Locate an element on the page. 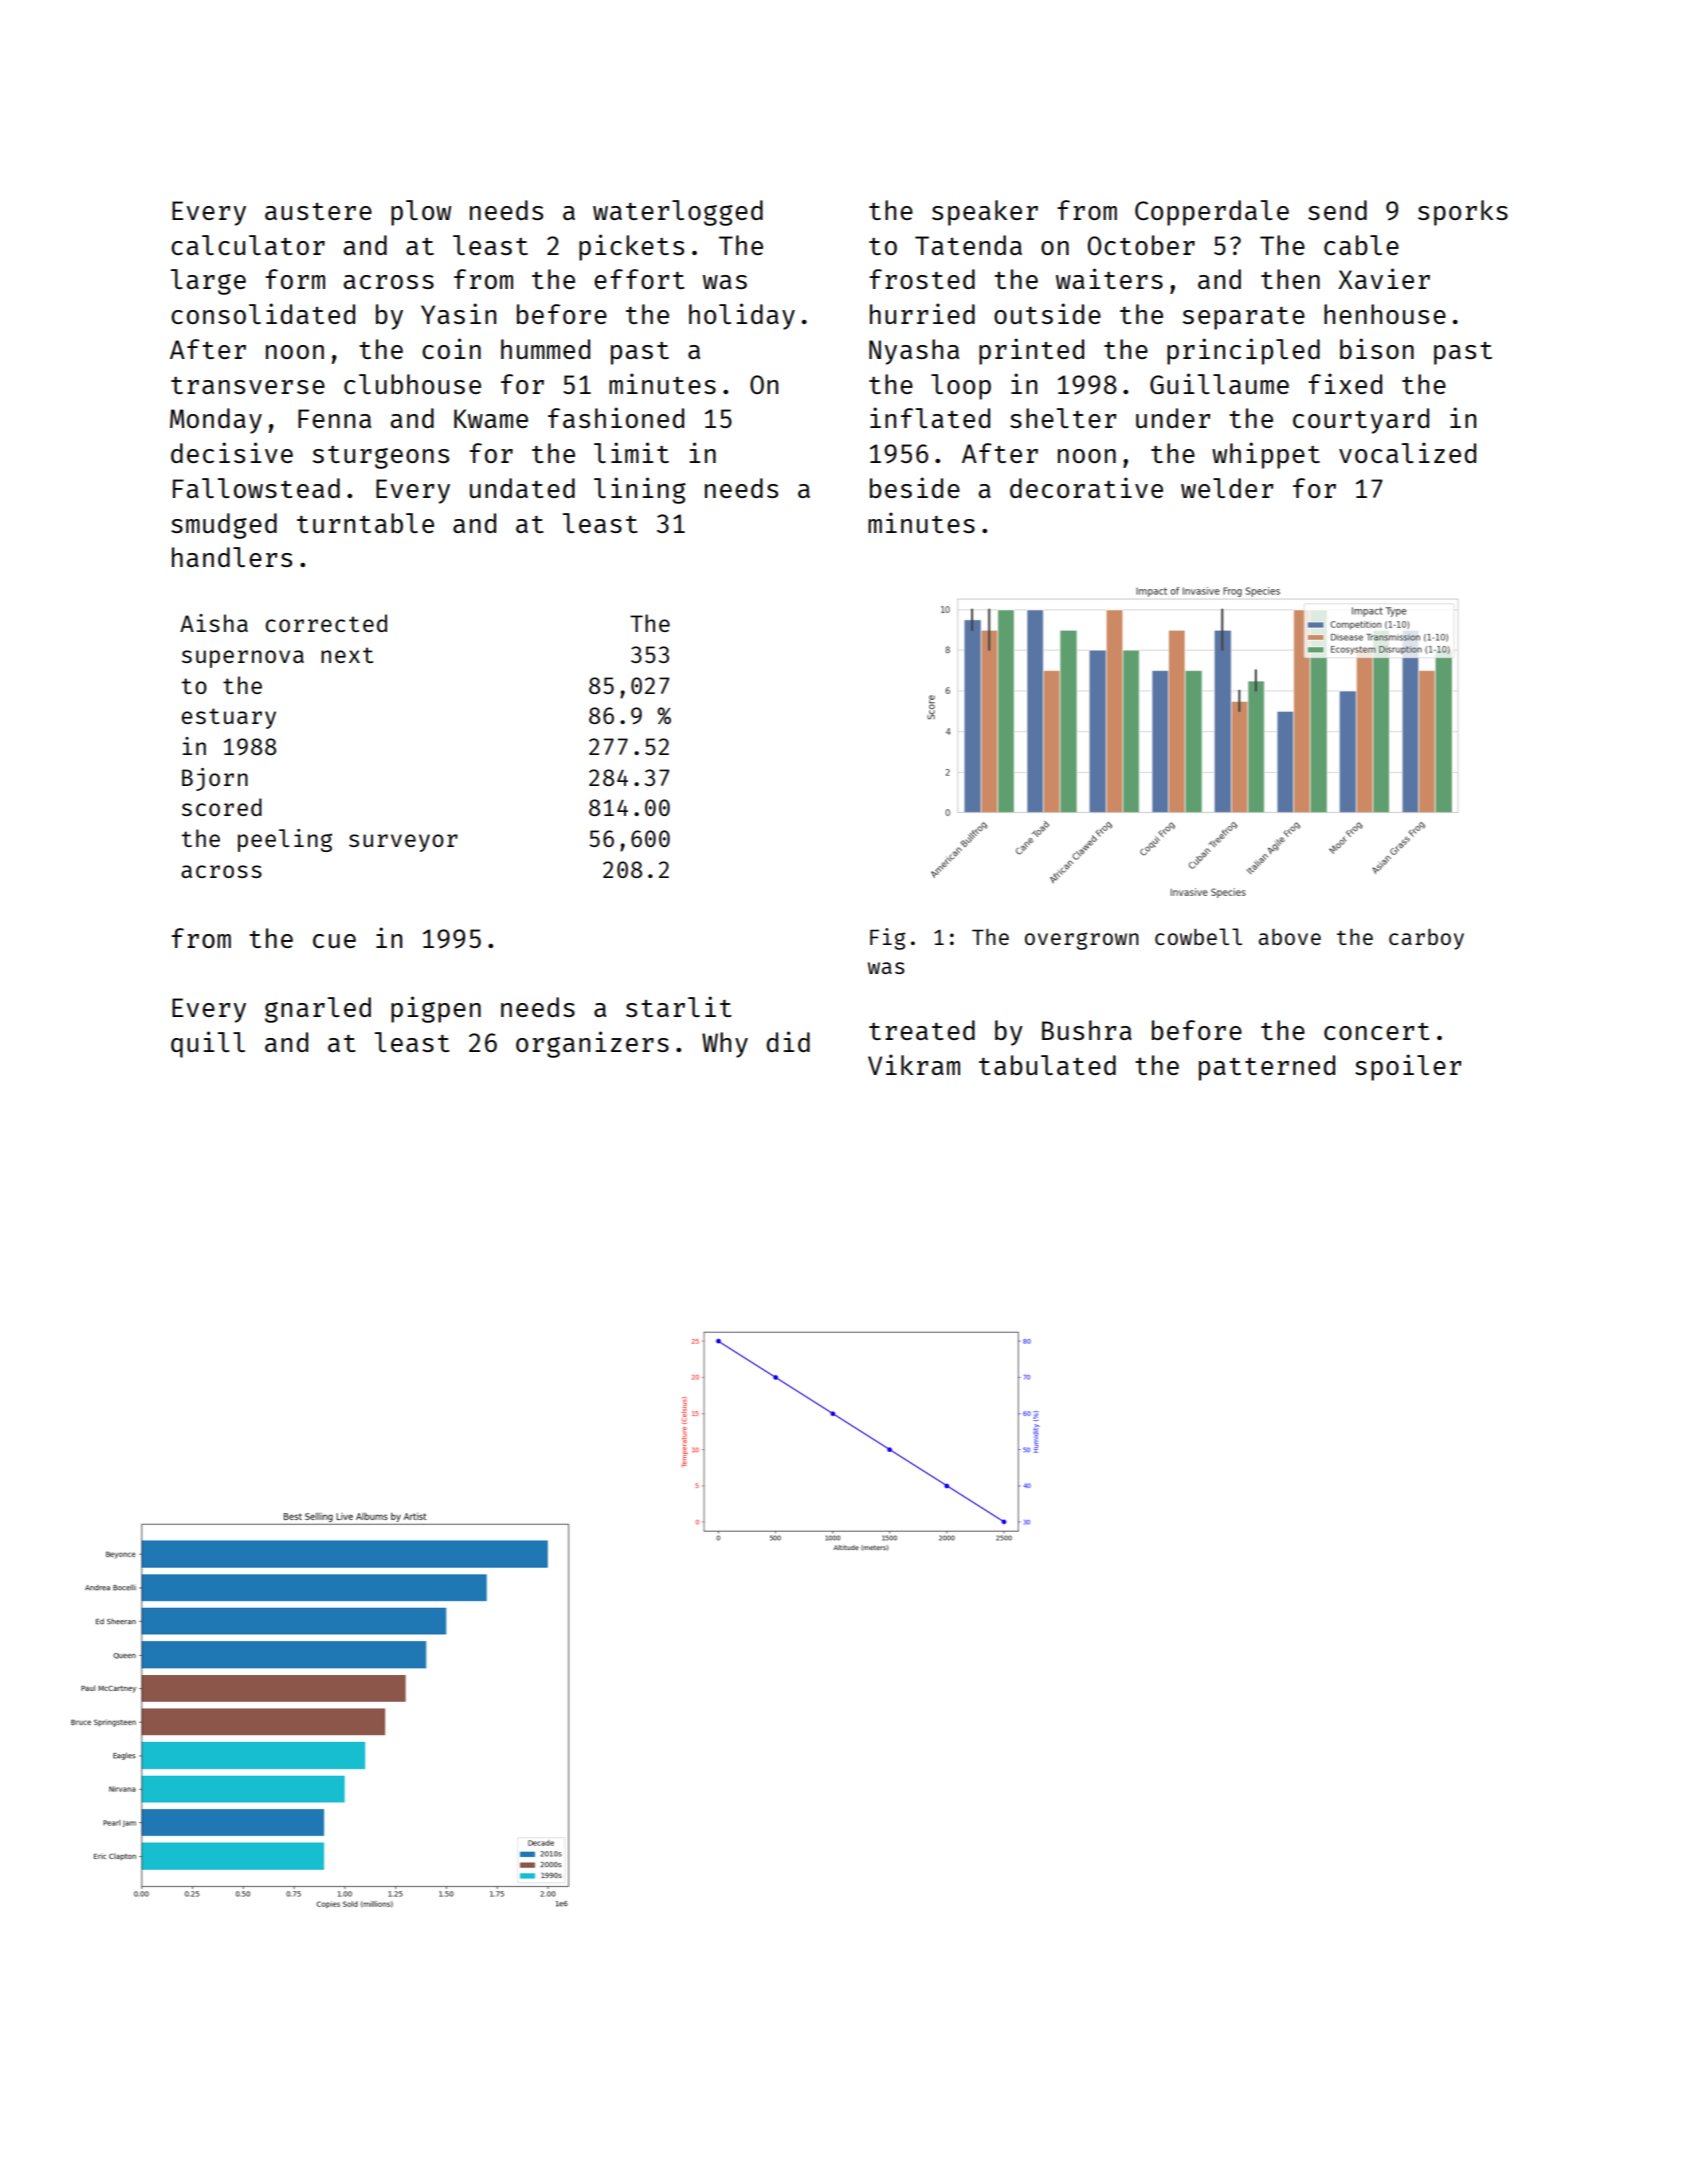 The image size is (1683, 2178). quill is located at coordinates (208, 1044).
